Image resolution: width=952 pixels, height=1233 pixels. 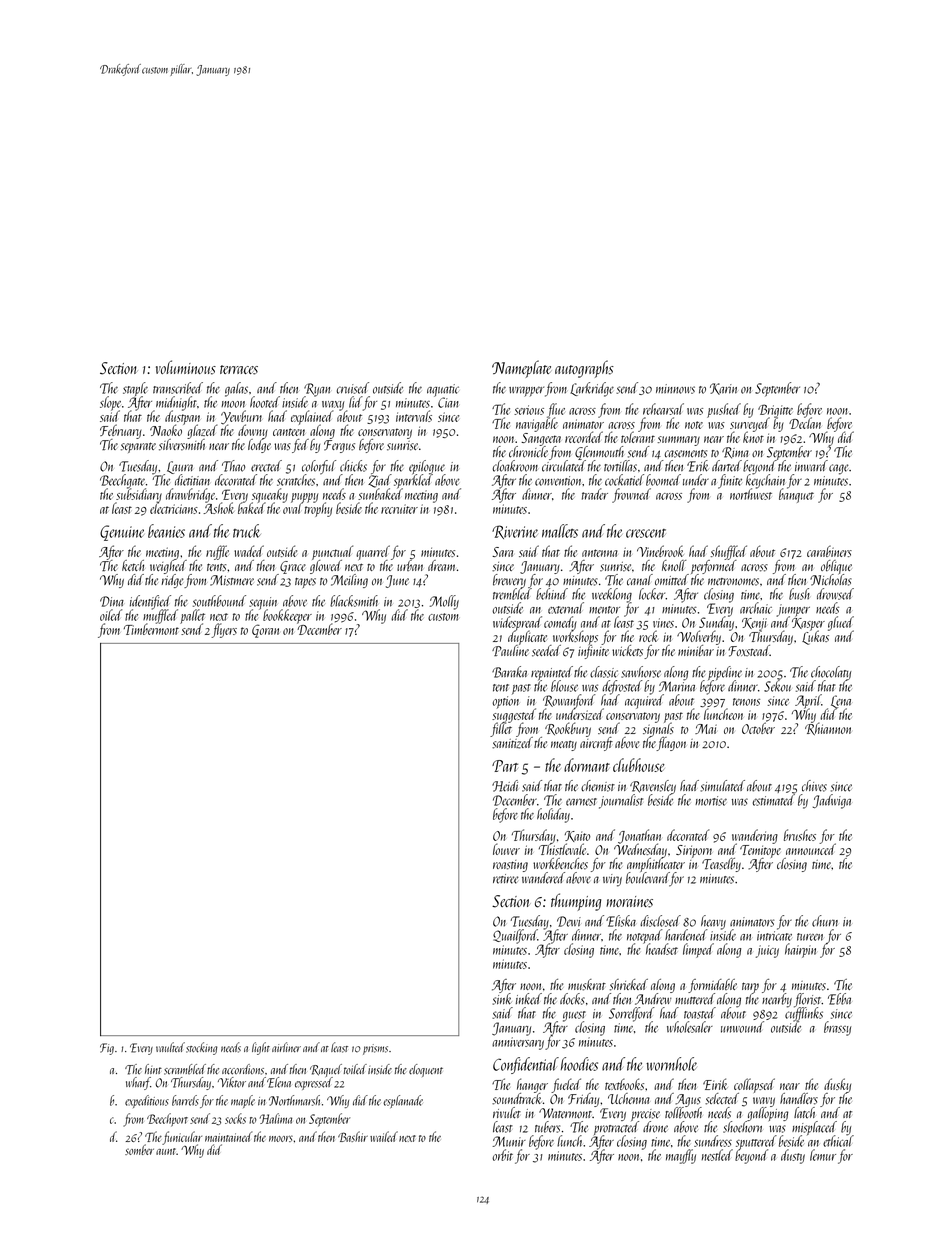 I want to click on Sekou, so click(x=777, y=686).
